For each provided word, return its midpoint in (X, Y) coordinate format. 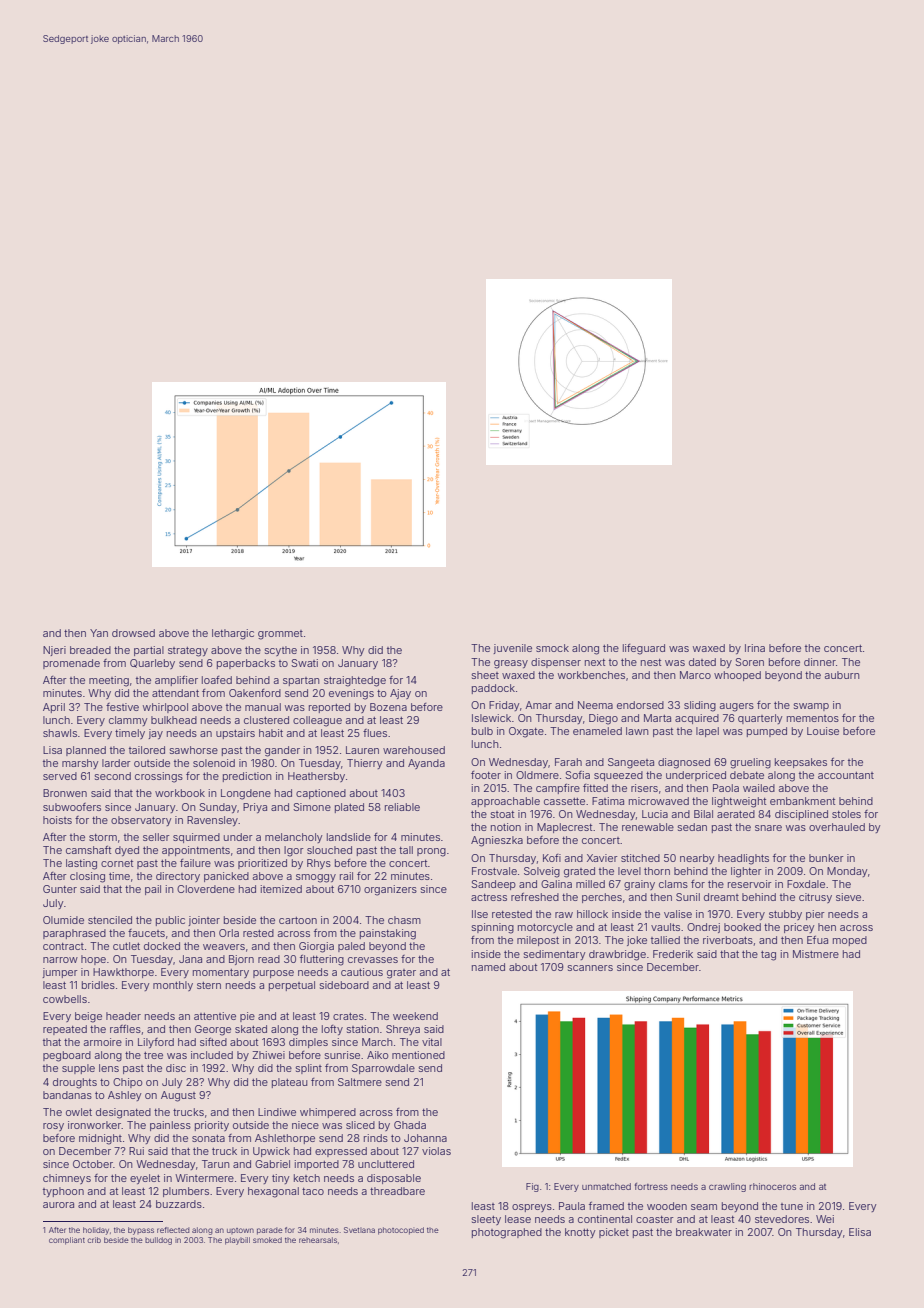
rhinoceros (772, 1186)
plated (349, 808)
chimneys (67, 1179)
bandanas (67, 1095)
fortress (651, 1186)
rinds (376, 1138)
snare (768, 828)
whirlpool (165, 708)
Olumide (63, 920)
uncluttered (386, 1164)
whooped (737, 676)
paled (351, 947)
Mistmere (816, 954)
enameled (597, 731)
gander (282, 751)
